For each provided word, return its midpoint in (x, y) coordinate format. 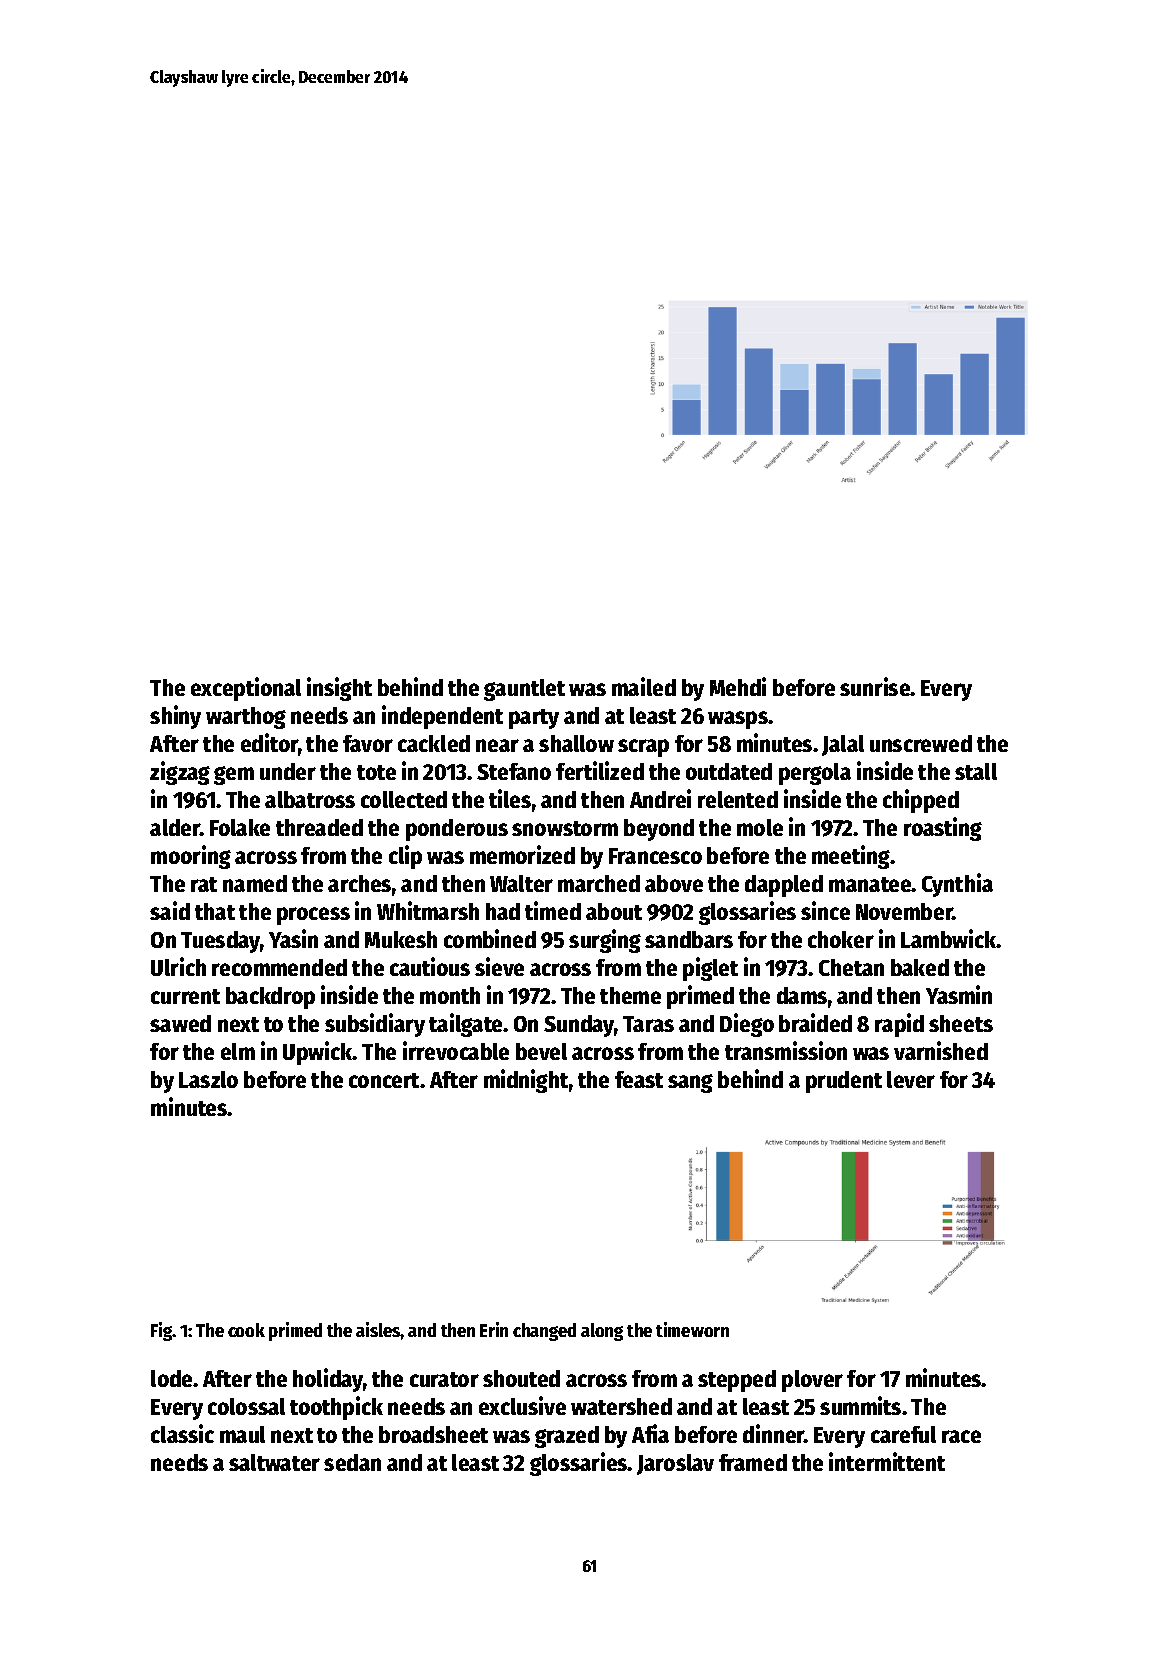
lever (911, 1079)
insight (339, 689)
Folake (240, 827)
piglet (710, 969)
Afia (650, 1433)
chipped (921, 801)
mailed (644, 686)
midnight (526, 1081)
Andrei (660, 798)
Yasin (293, 938)
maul (242, 1434)
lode (172, 1378)
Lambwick (949, 938)
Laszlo (208, 1079)
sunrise (875, 686)
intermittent (887, 1461)
